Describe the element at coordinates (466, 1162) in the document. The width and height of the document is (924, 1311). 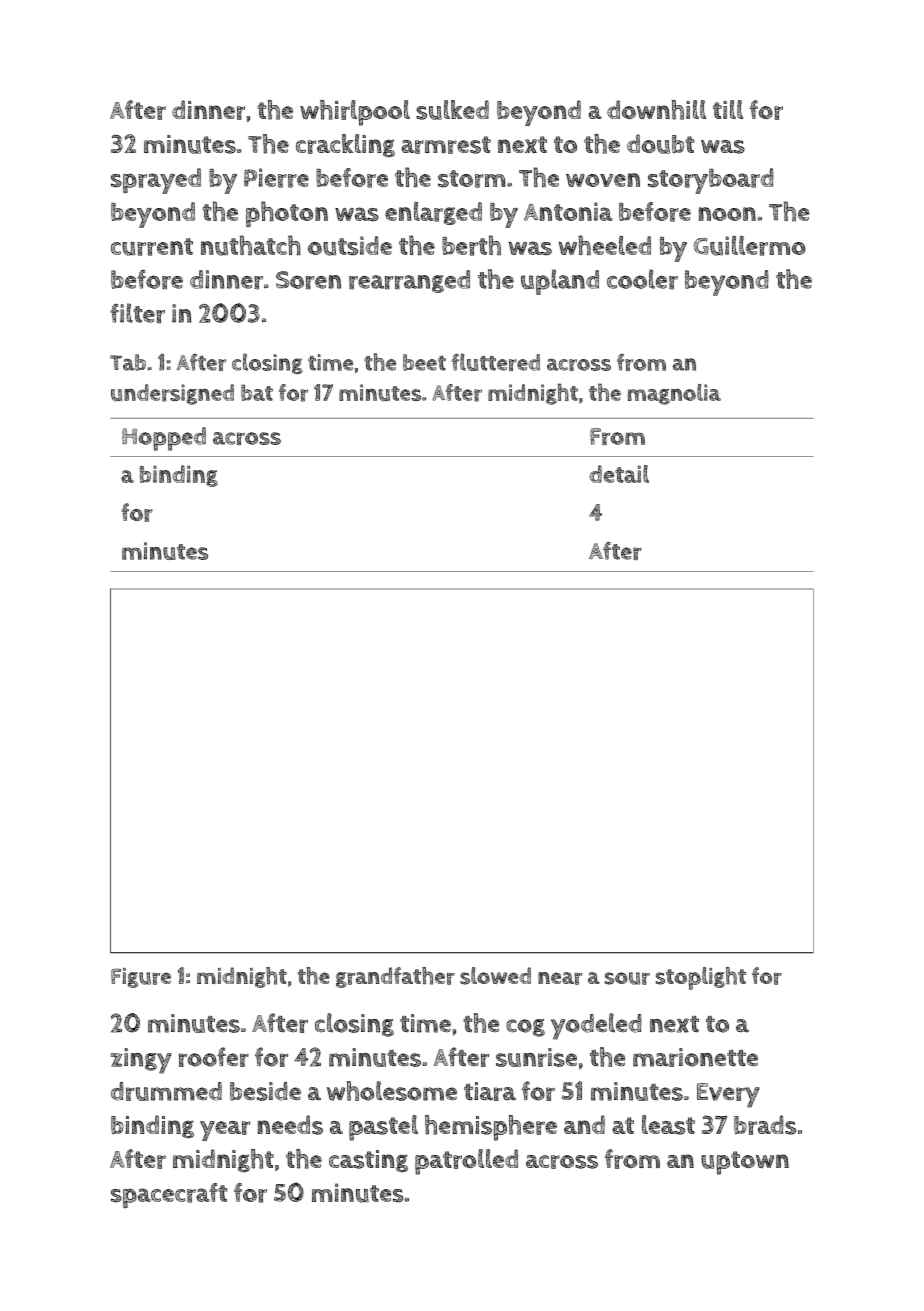
I see `patrolled` at that location.
